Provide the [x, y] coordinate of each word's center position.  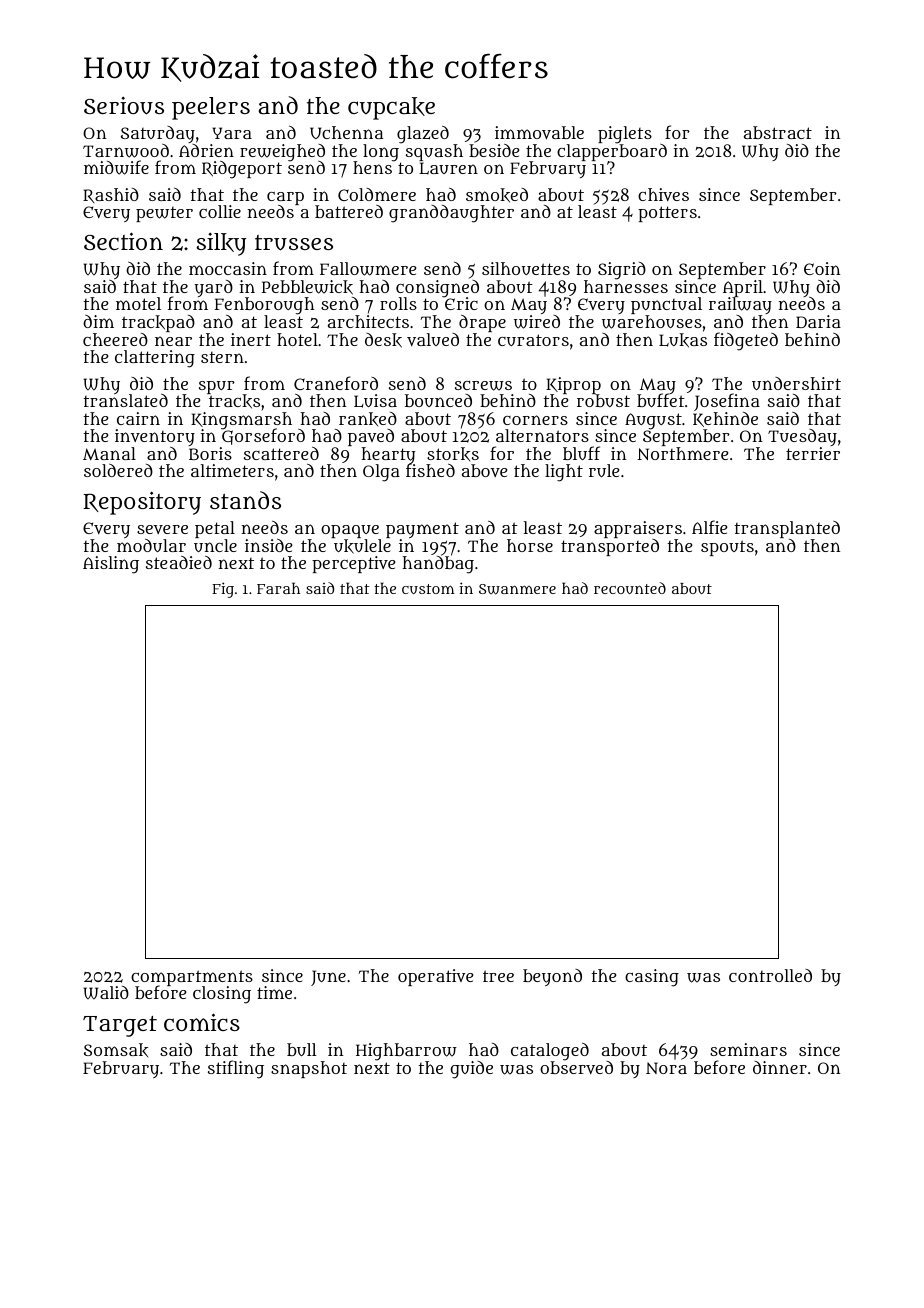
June [328, 978]
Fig [223, 590]
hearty [388, 456]
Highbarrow [406, 1052]
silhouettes [526, 268]
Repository [142, 503]
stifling [236, 1069]
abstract [778, 132]
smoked [497, 195]
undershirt [796, 383]
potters [667, 214]
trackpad [158, 323]
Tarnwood [126, 151]
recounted [630, 588]
